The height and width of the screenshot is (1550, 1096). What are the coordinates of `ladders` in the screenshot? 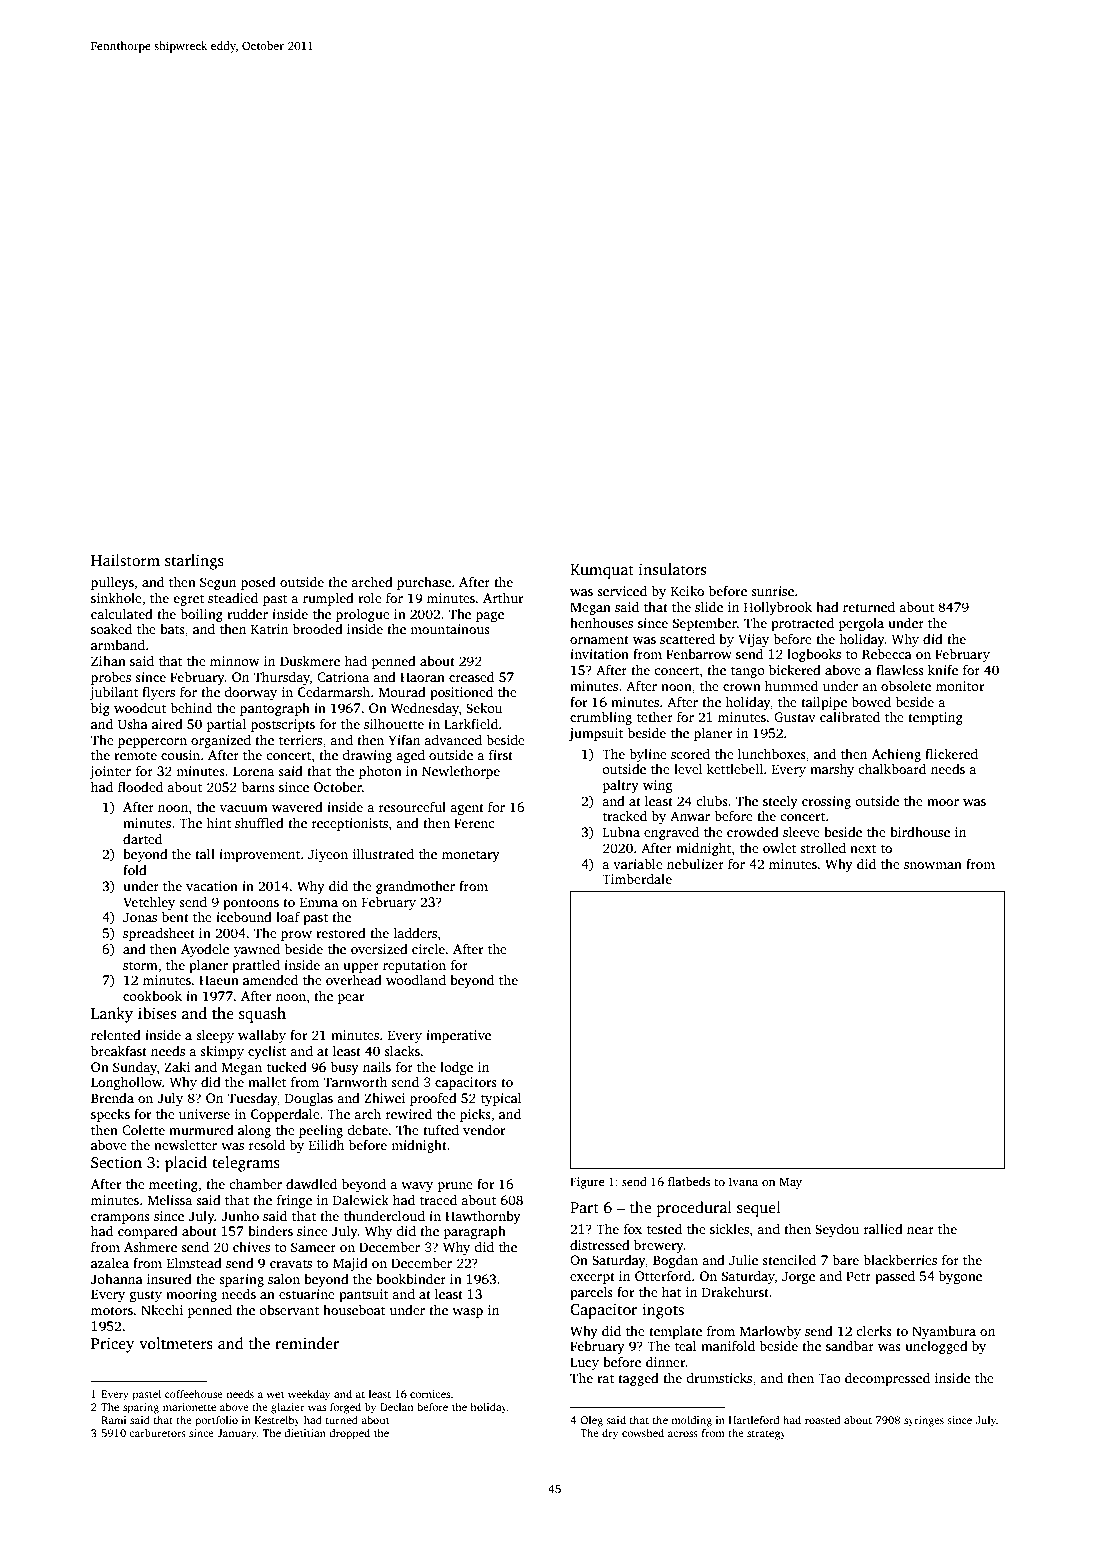 It's located at (415, 933).
